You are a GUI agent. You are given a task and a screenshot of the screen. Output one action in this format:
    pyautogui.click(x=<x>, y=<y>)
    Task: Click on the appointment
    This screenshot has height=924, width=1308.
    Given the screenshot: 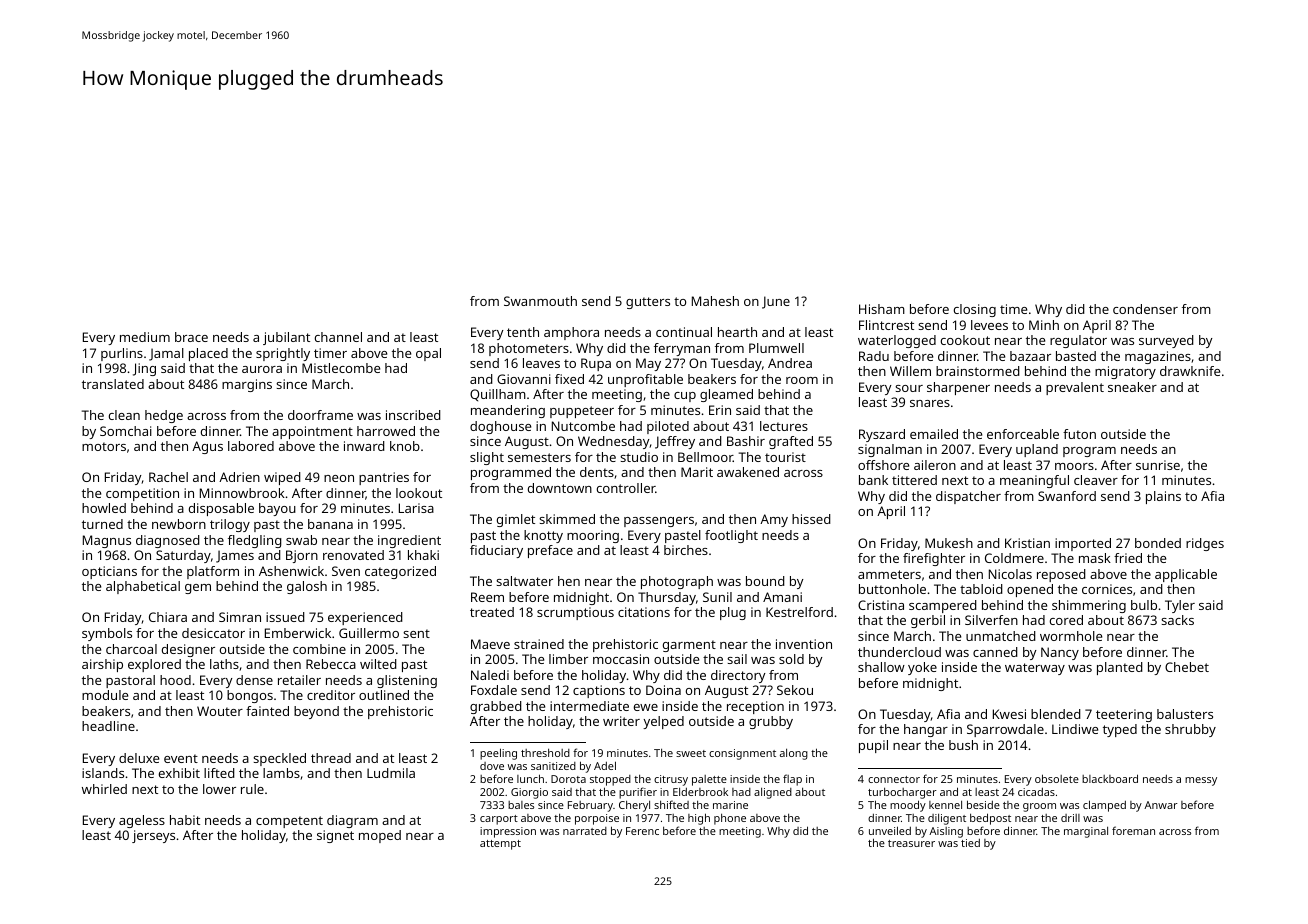 What is the action you would take?
    pyautogui.click(x=312, y=432)
